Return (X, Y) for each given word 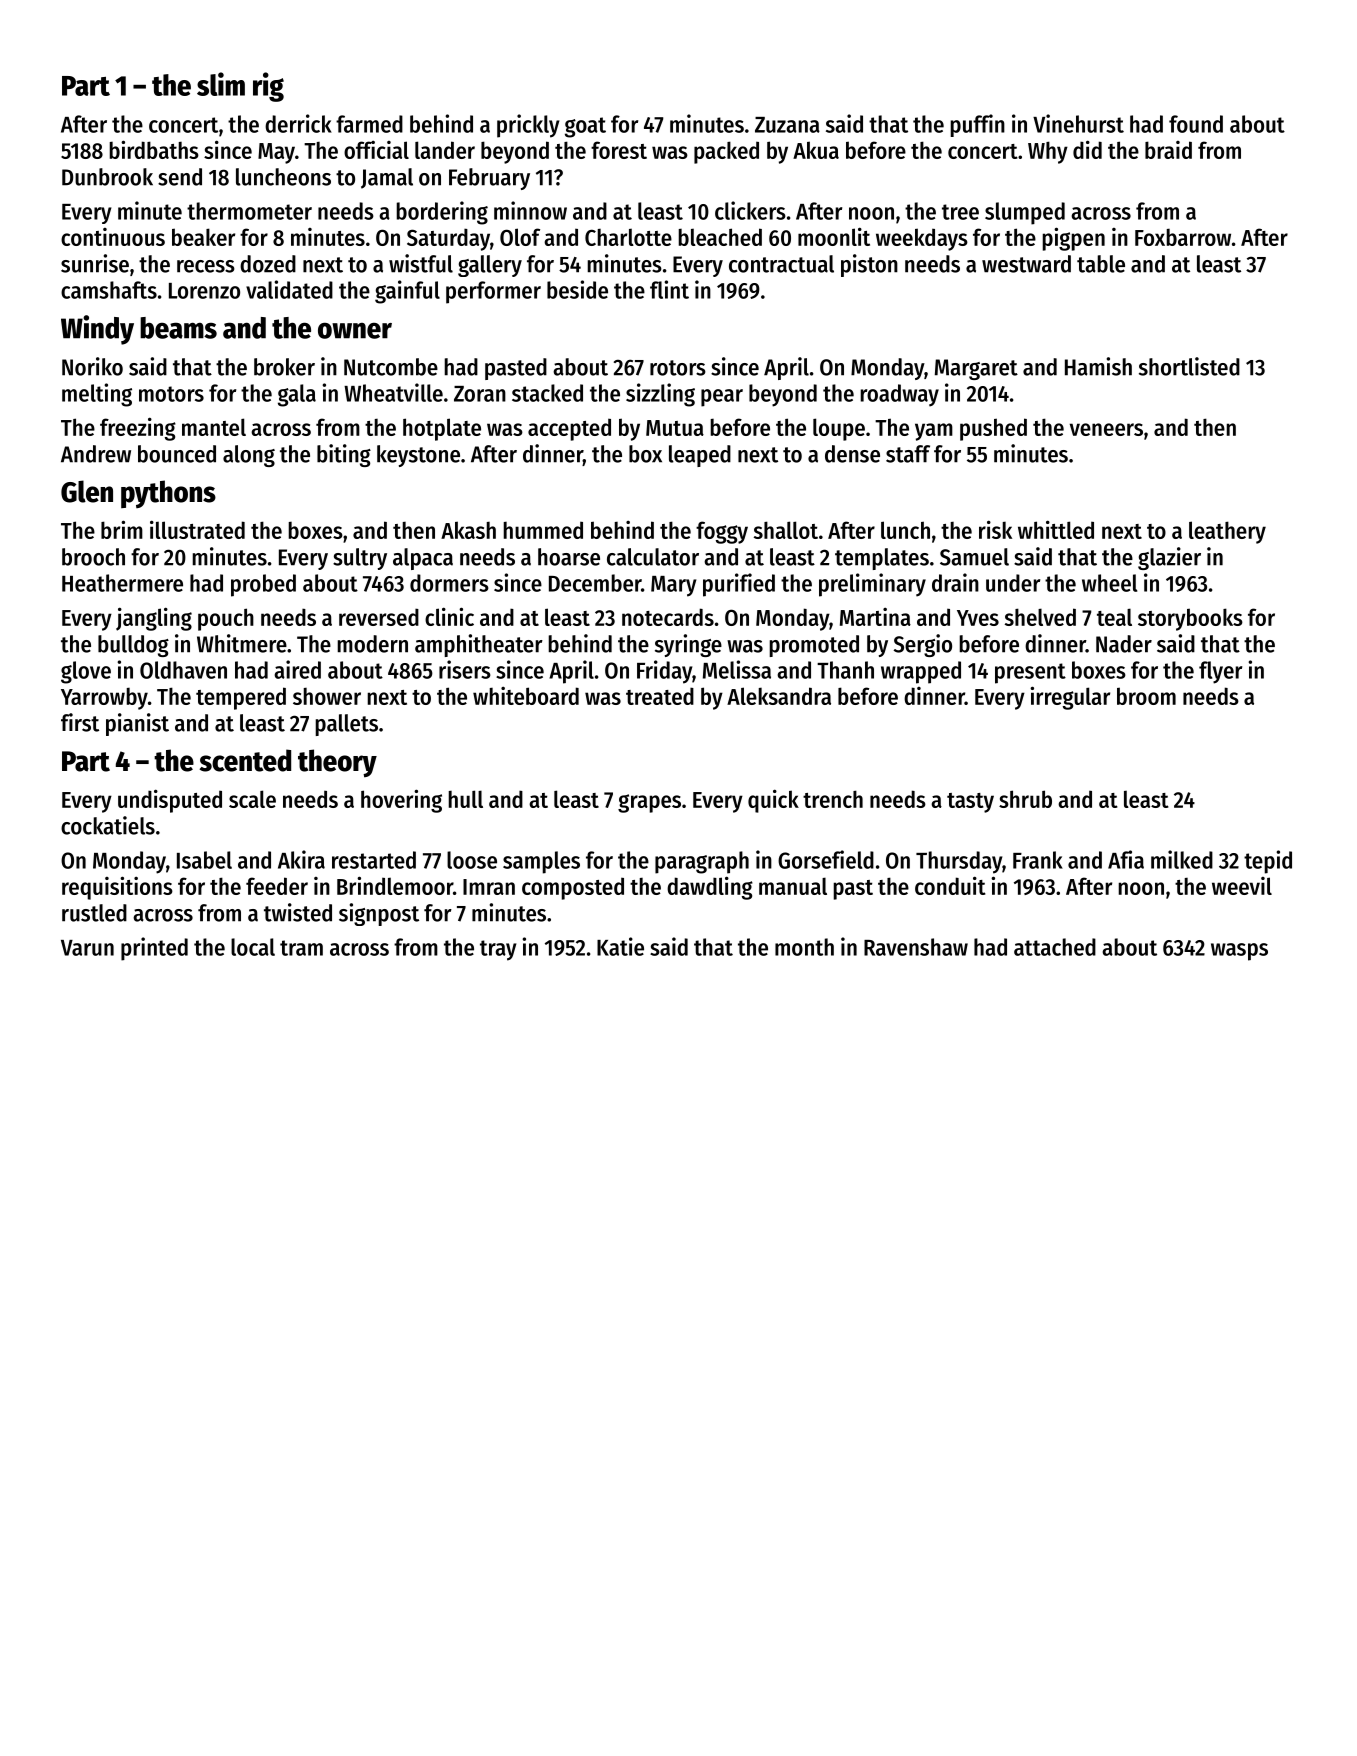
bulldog (133, 646)
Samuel (974, 557)
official (376, 150)
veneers (1106, 429)
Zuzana (787, 125)
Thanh (845, 670)
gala (297, 395)
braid (1168, 150)
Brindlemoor (395, 885)
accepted (569, 429)
